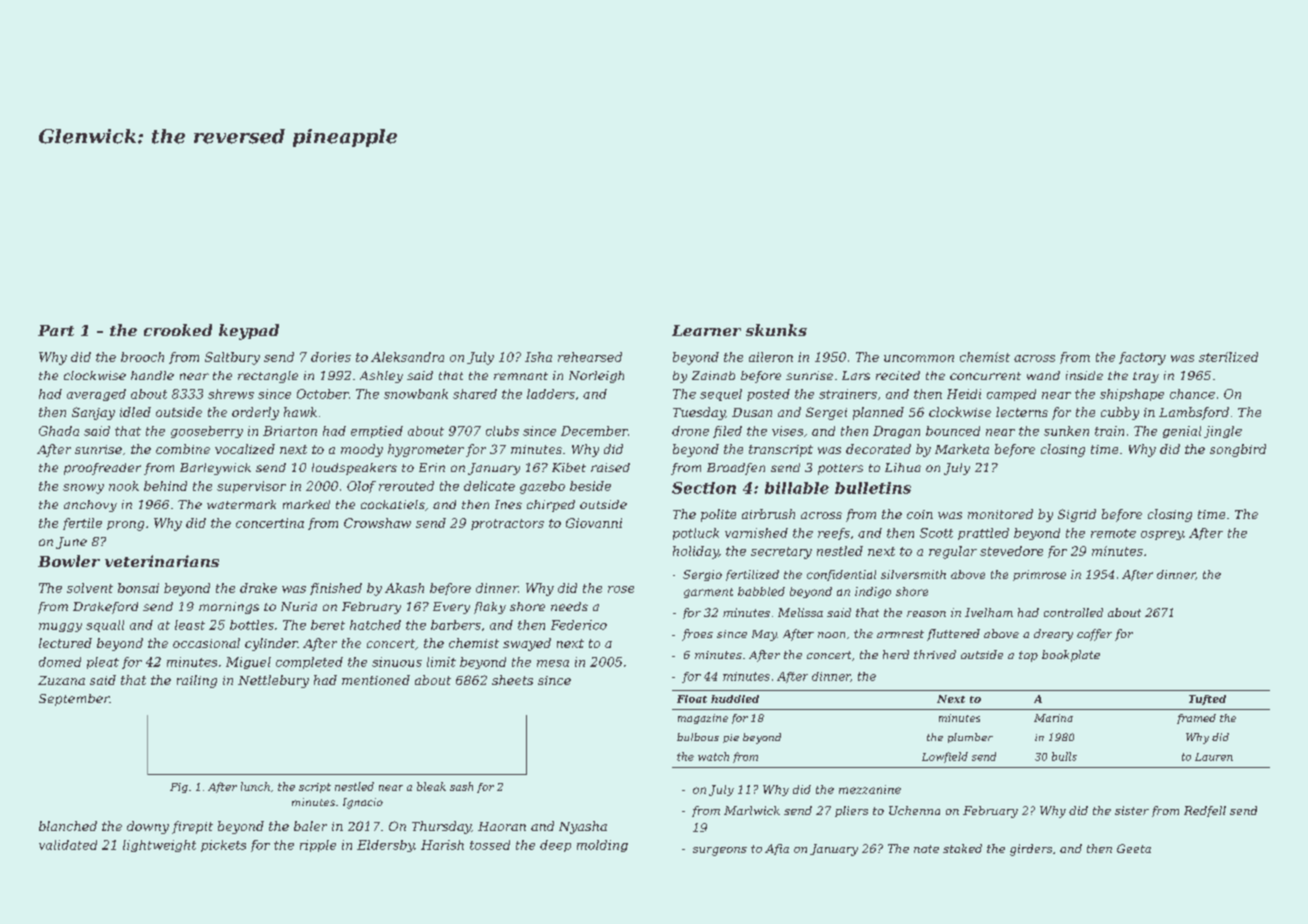 The width and height of the document is (1308, 924). Describe the element at coordinates (776, 330) in the document. I see `skunks` at that location.
